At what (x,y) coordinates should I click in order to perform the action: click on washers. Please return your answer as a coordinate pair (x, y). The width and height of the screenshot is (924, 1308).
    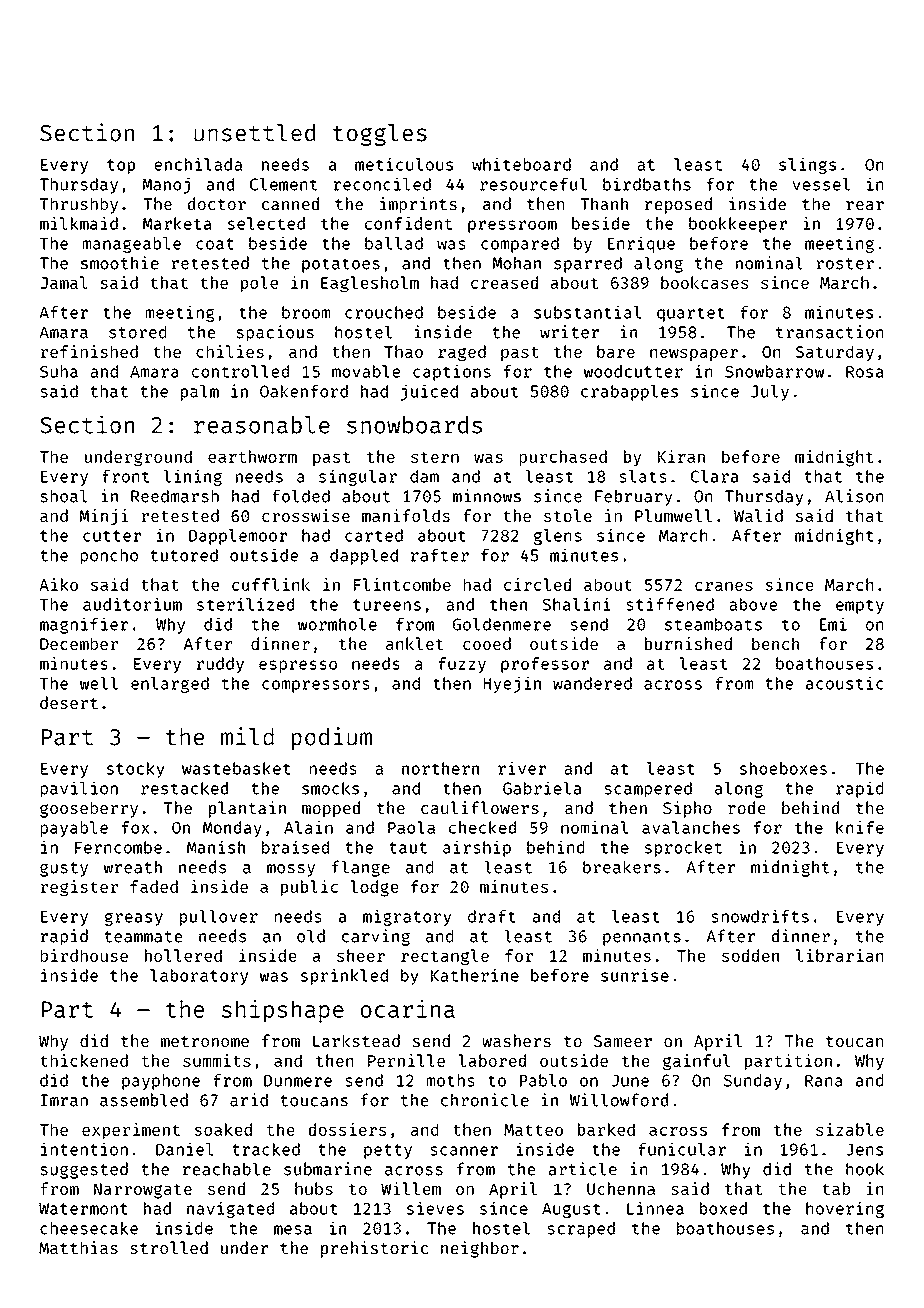
    Looking at the image, I should click on (516, 1040).
